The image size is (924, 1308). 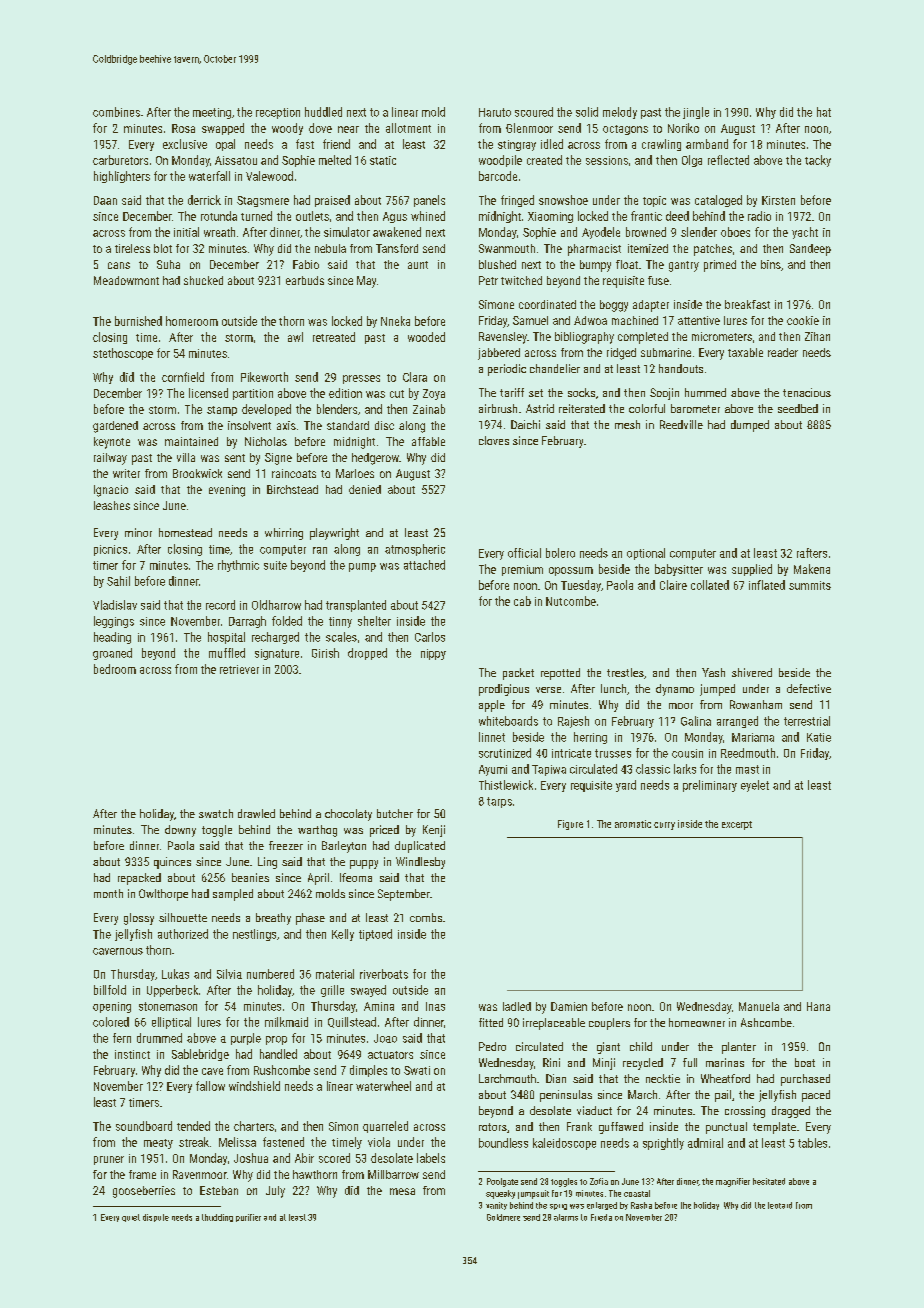 What do you see at coordinates (798, 408) in the screenshot?
I see `seedbed` at bounding box center [798, 408].
